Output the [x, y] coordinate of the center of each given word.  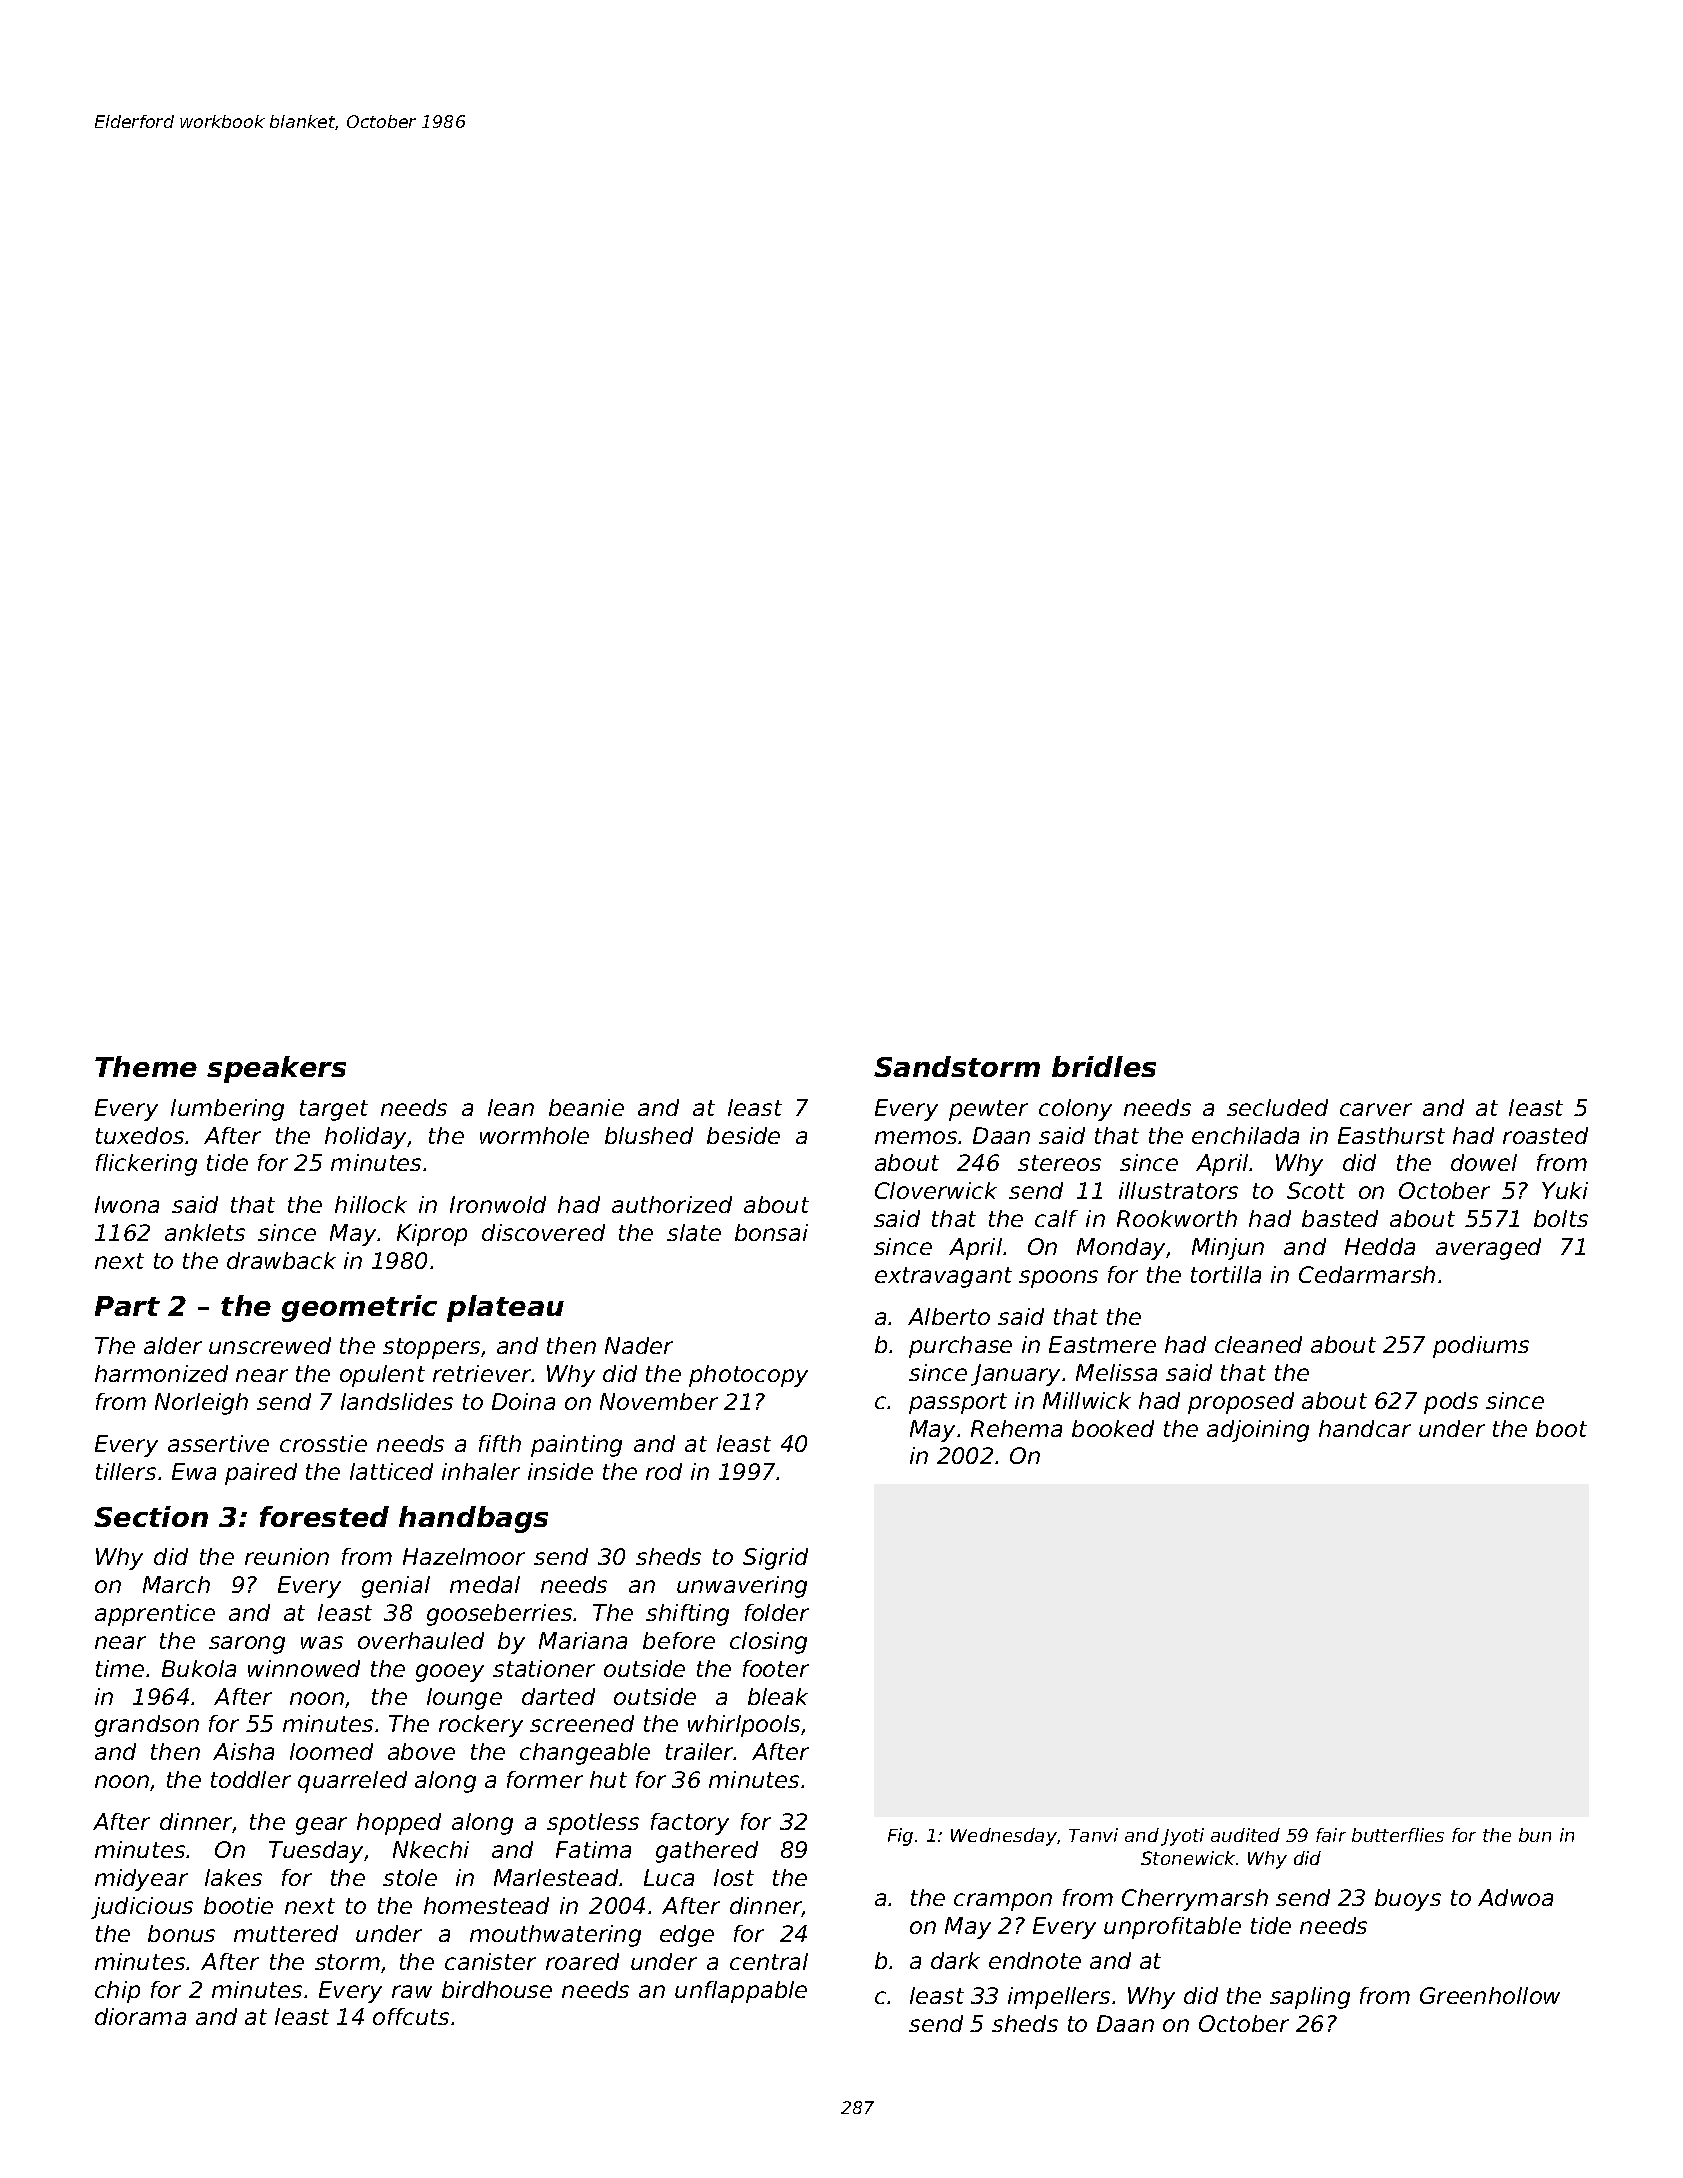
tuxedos [140, 1135]
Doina [523, 1401]
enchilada [1245, 1135]
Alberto [949, 1316]
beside [743, 1135]
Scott [1316, 1190]
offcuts [411, 2016]
